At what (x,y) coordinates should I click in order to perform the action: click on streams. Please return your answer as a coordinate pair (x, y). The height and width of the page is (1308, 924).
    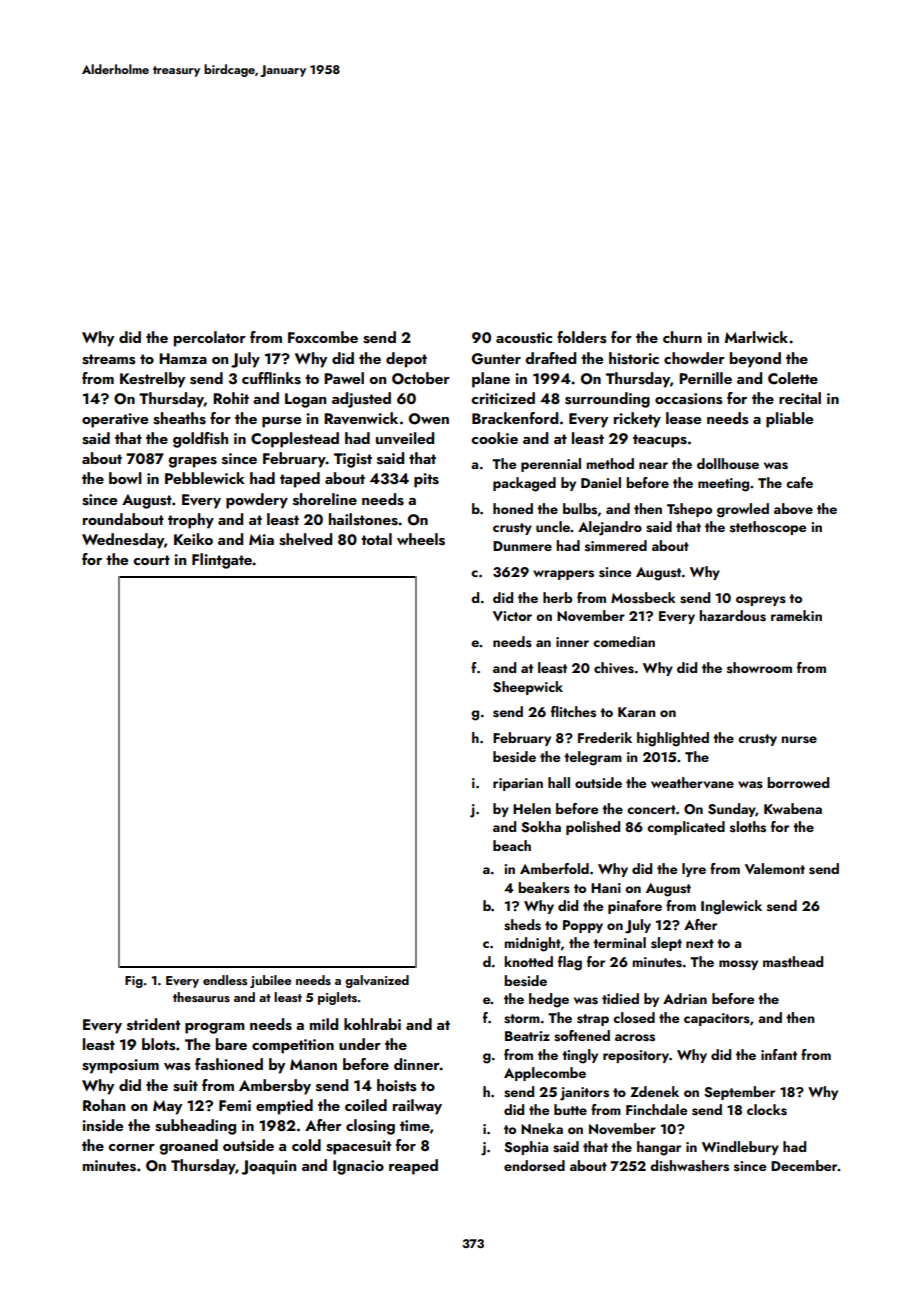
    Looking at the image, I should click on (108, 359).
